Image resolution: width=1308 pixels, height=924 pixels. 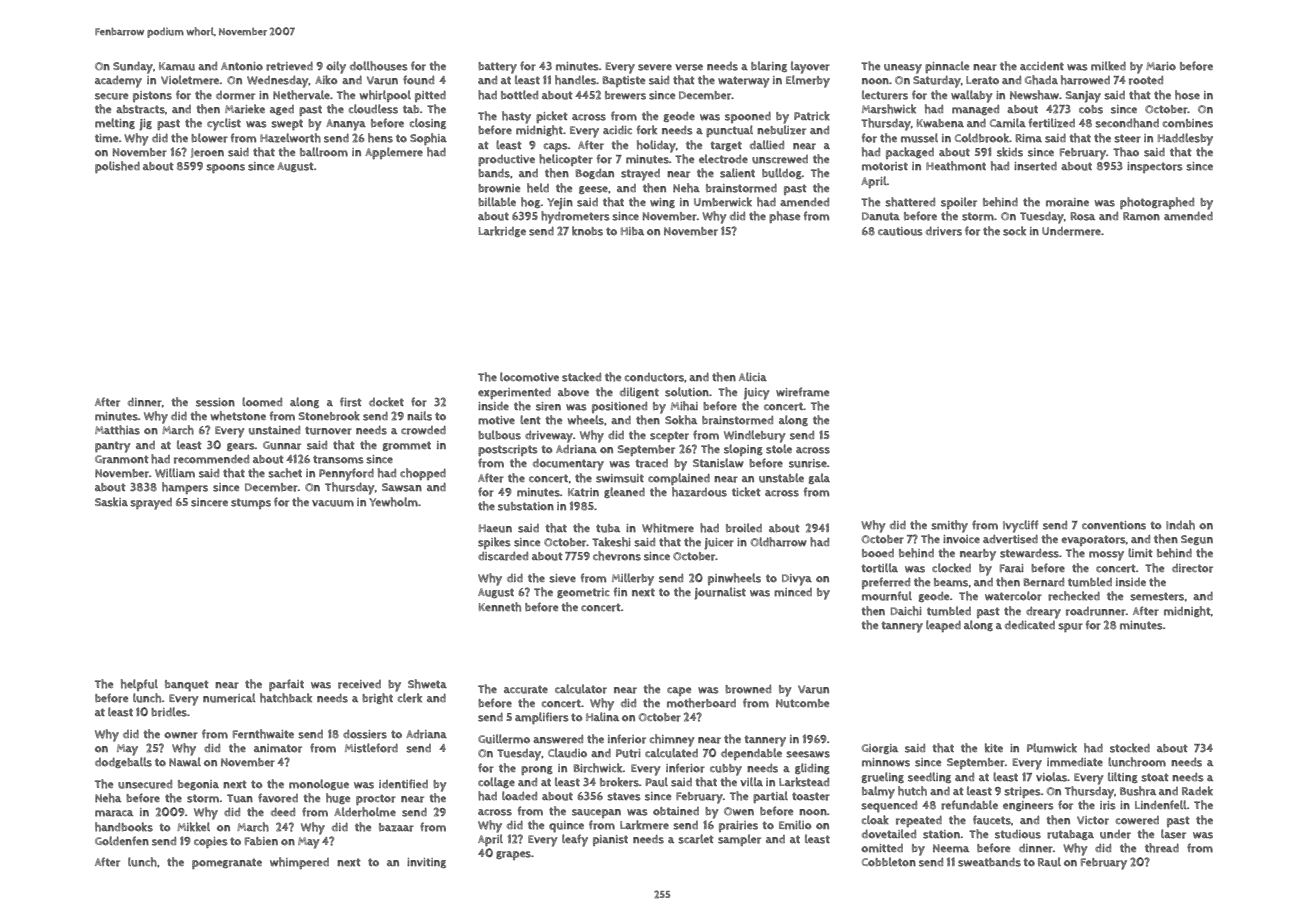 What do you see at coordinates (494, 543) in the image?
I see `spikes` at bounding box center [494, 543].
